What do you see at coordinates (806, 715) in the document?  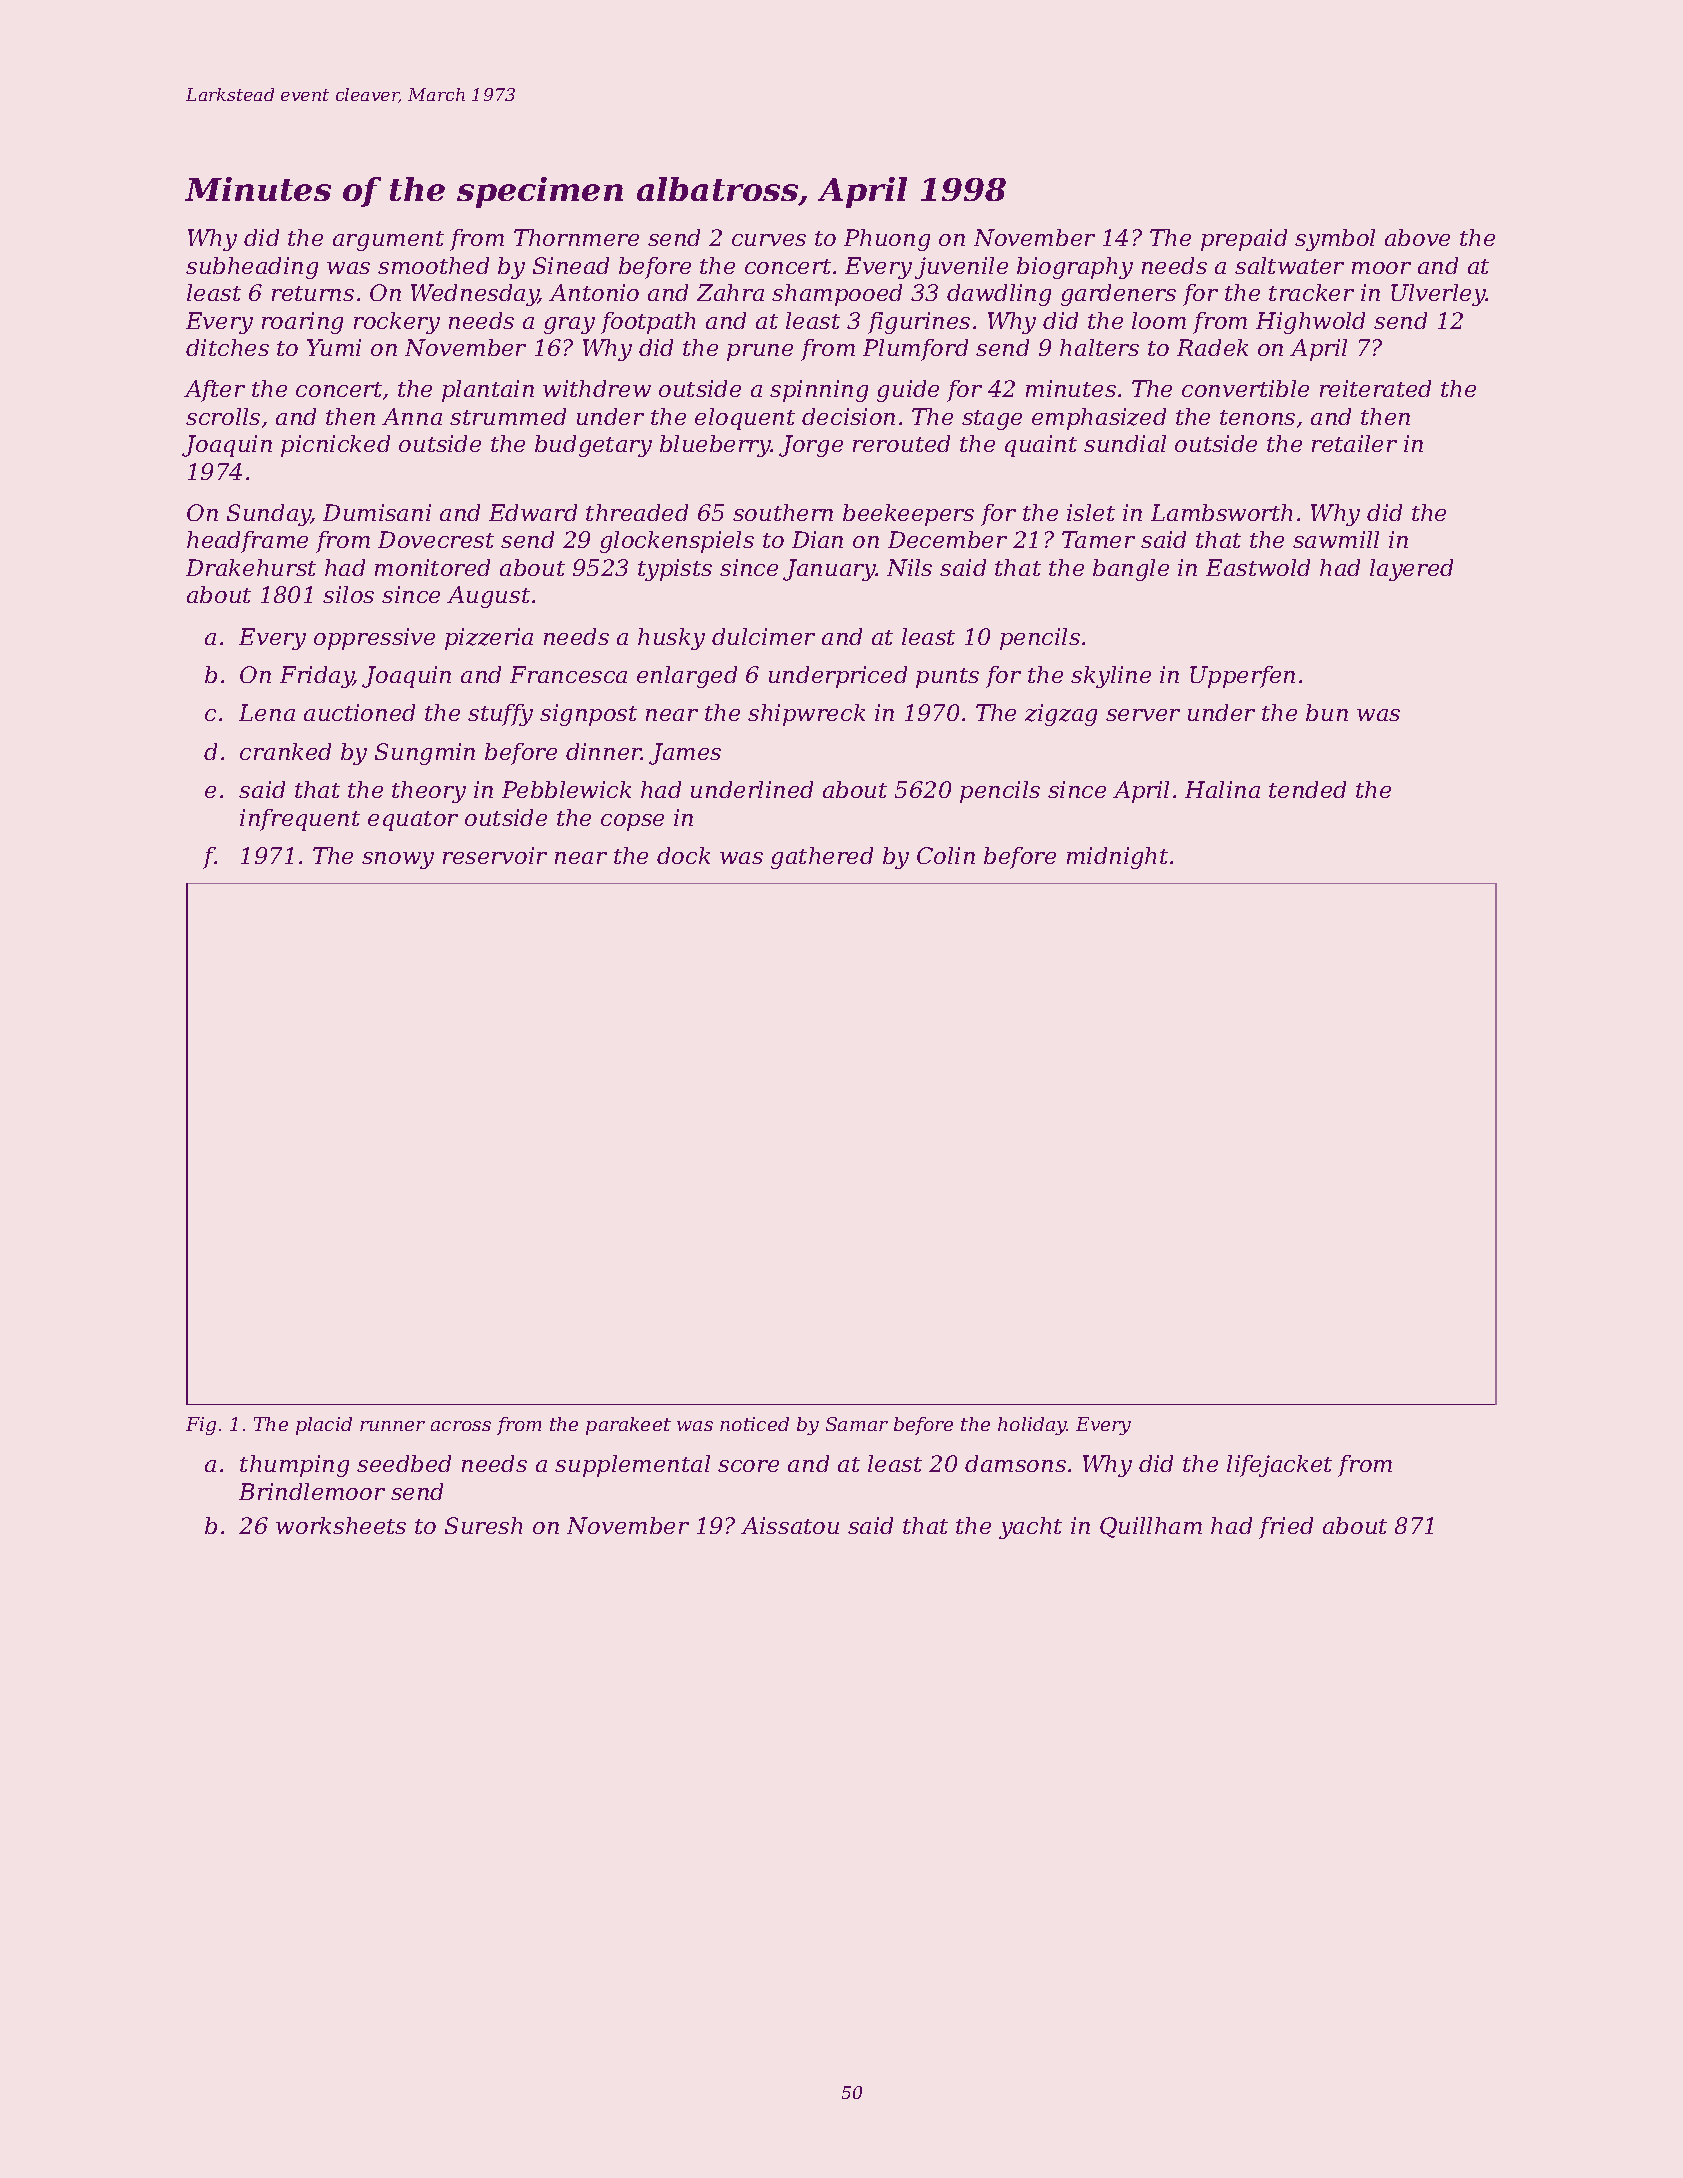 I see `shipwreck` at bounding box center [806, 715].
